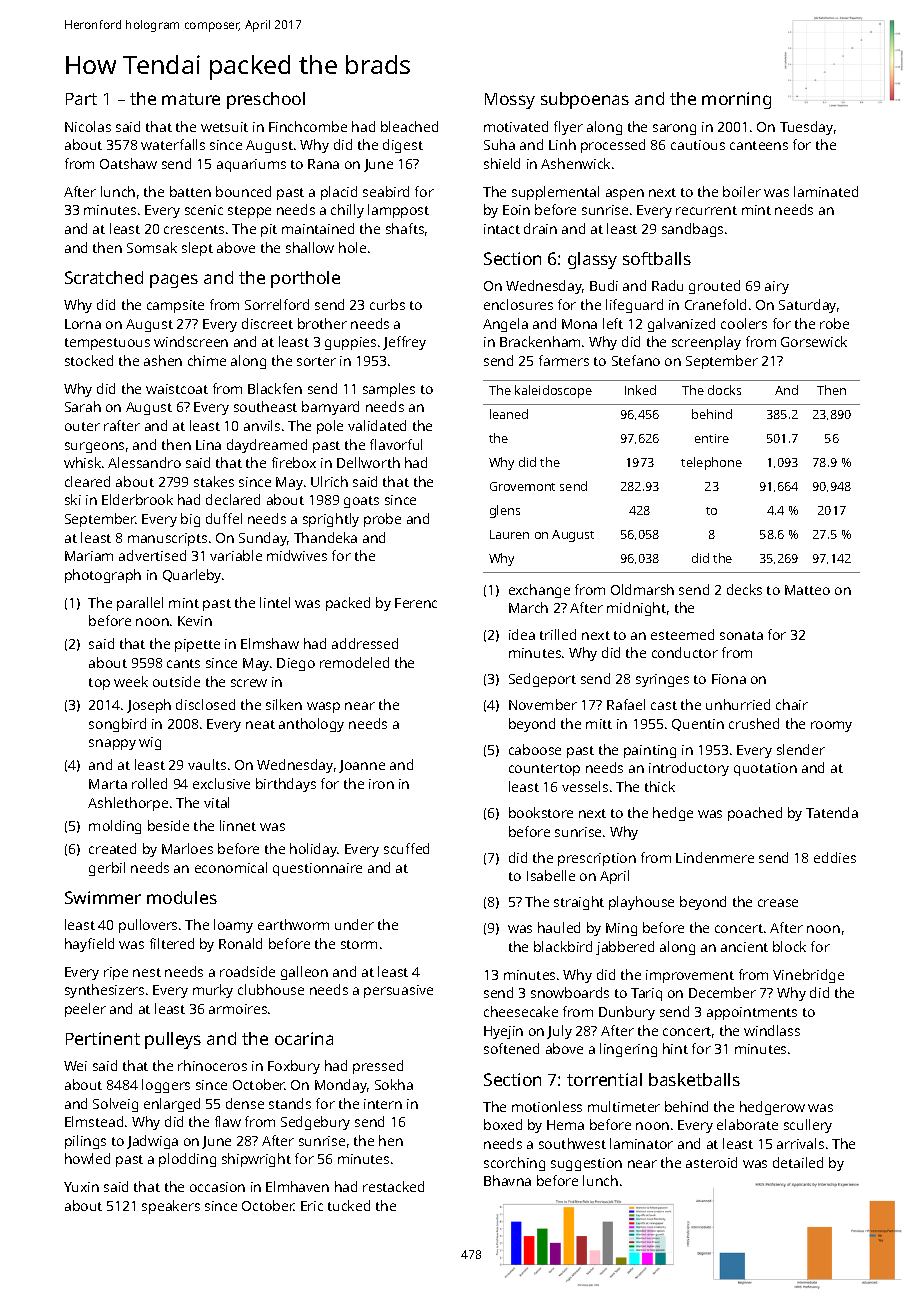 The image size is (924, 1308). Describe the element at coordinates (128, 163) in the image. I see `Oatshaw` at that location.
